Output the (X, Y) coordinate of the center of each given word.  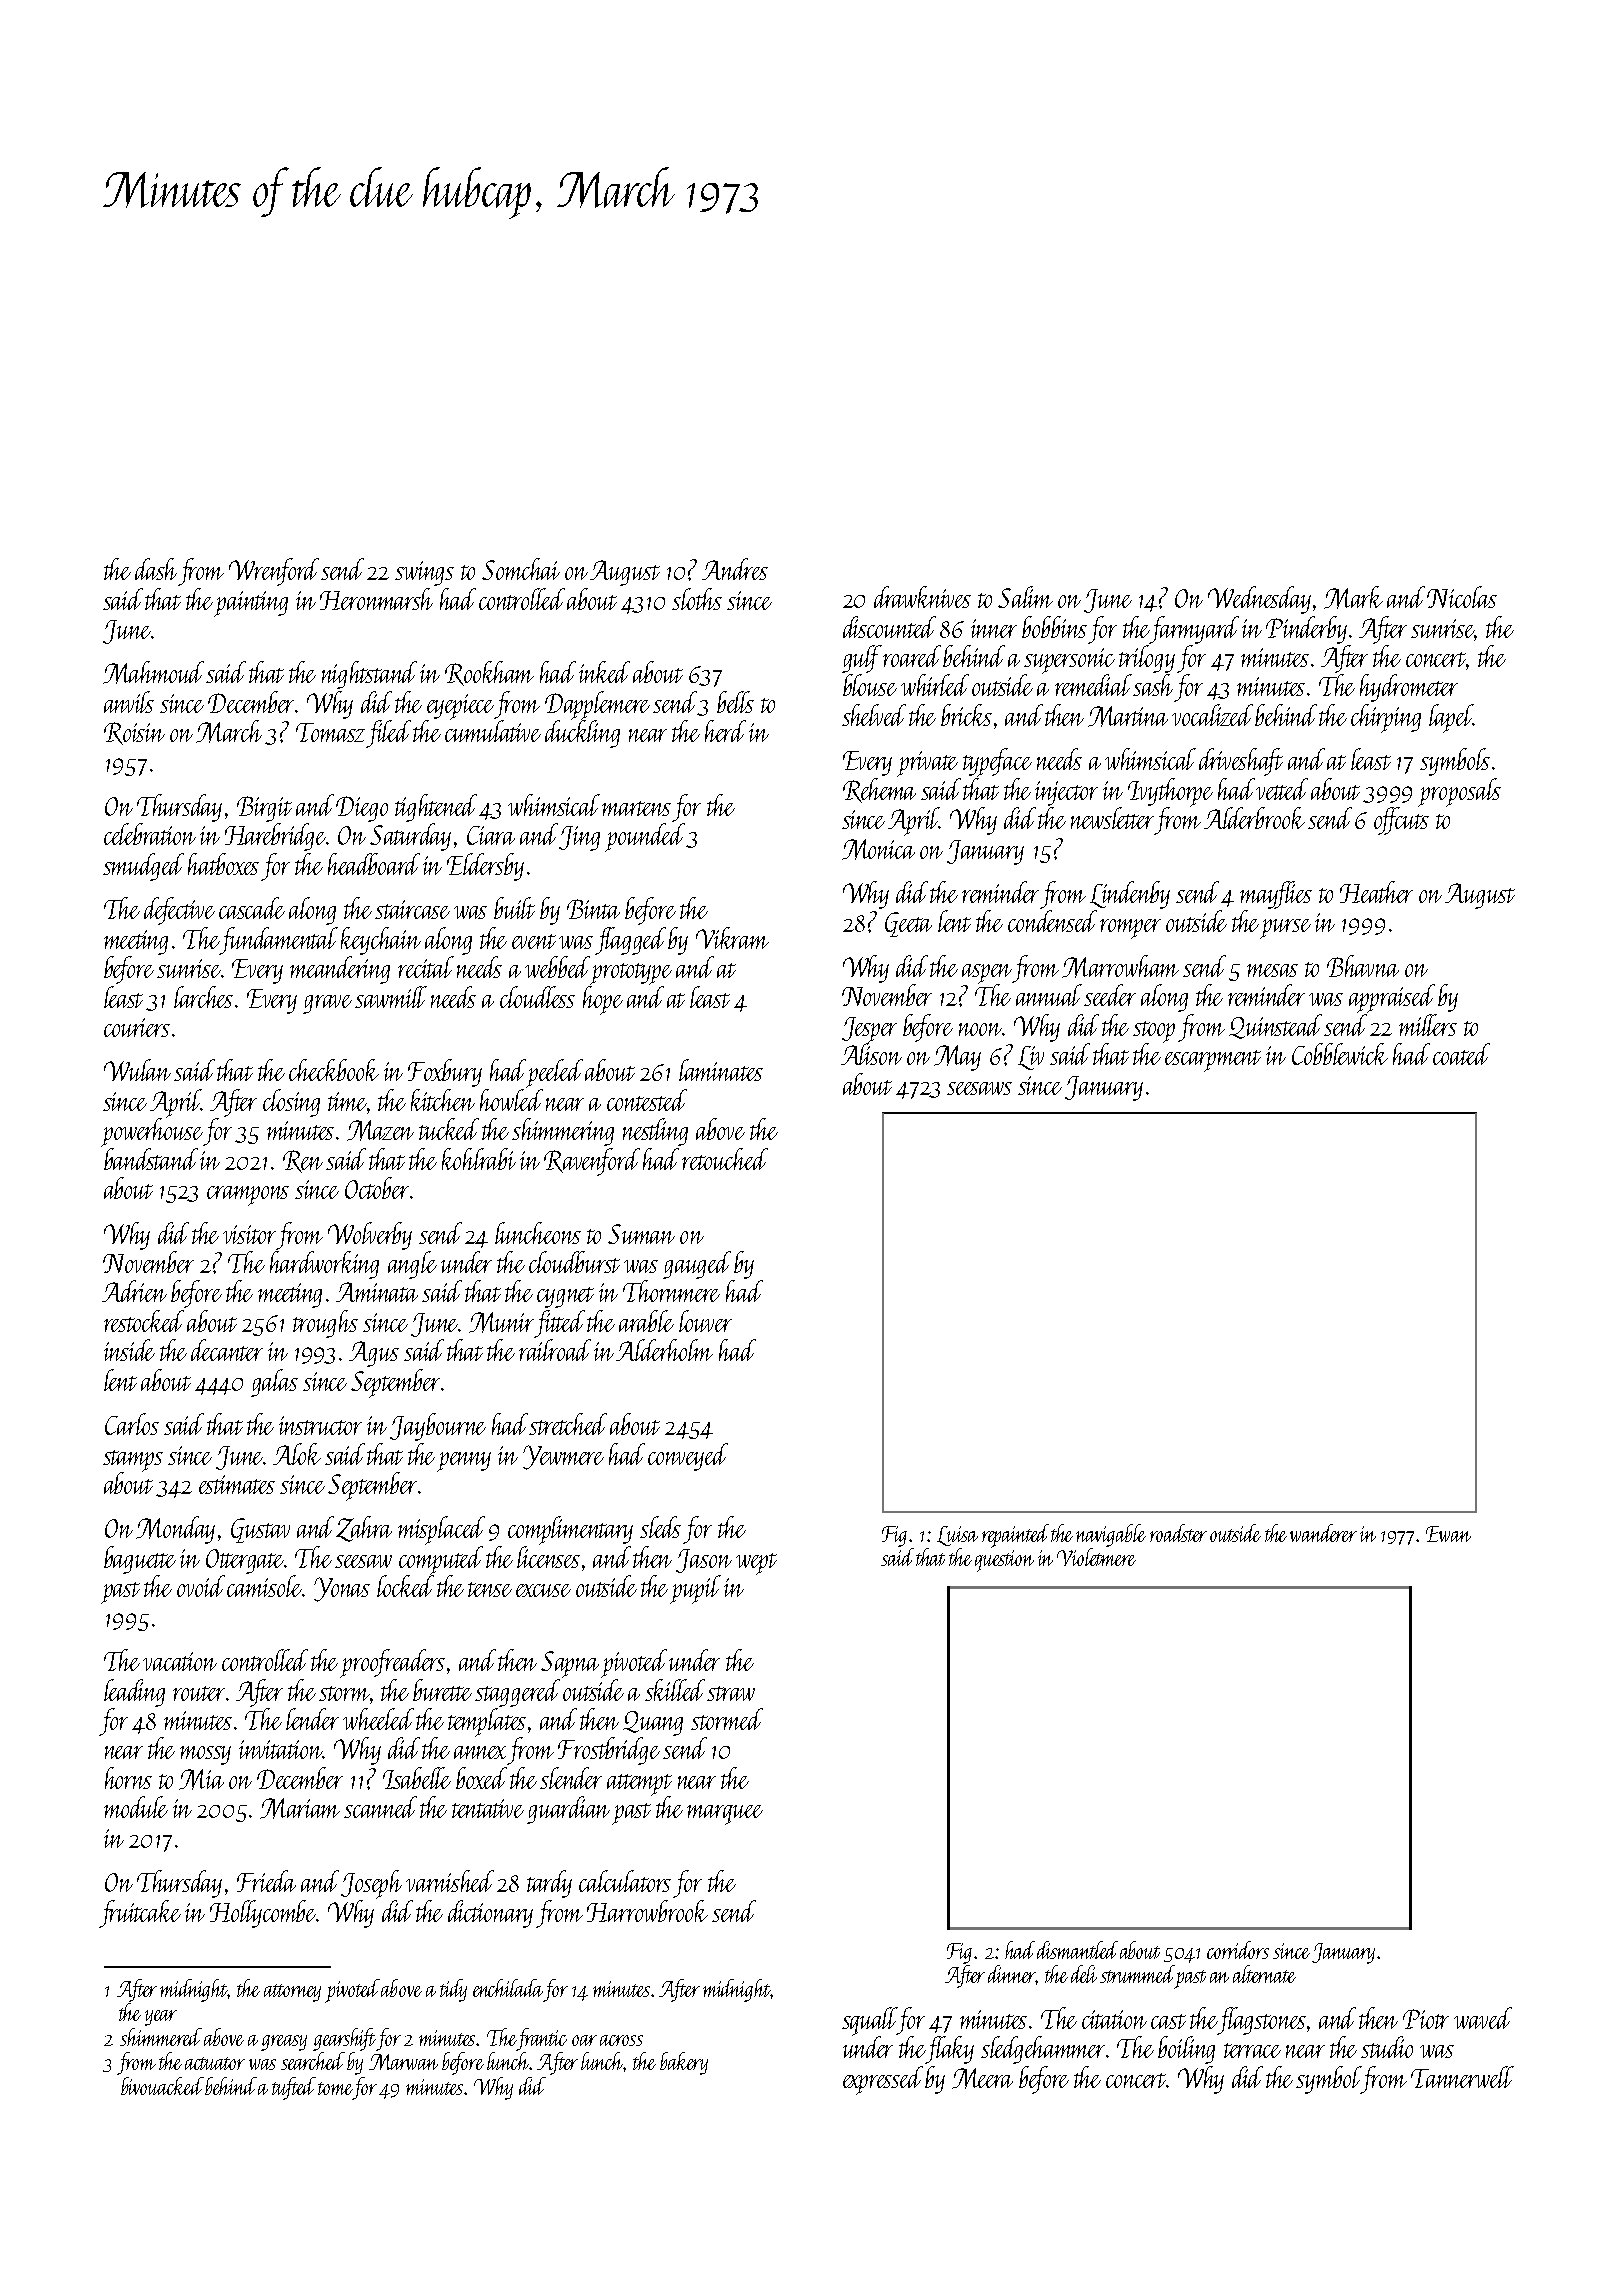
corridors (1238, 1950)
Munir (501, 1322)
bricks (966, 715)
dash (156, 569)
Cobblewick (1340, 1054)
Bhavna (1363, 966)
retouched (725, 1159)
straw (731, 1693)
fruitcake (140, 1914)
